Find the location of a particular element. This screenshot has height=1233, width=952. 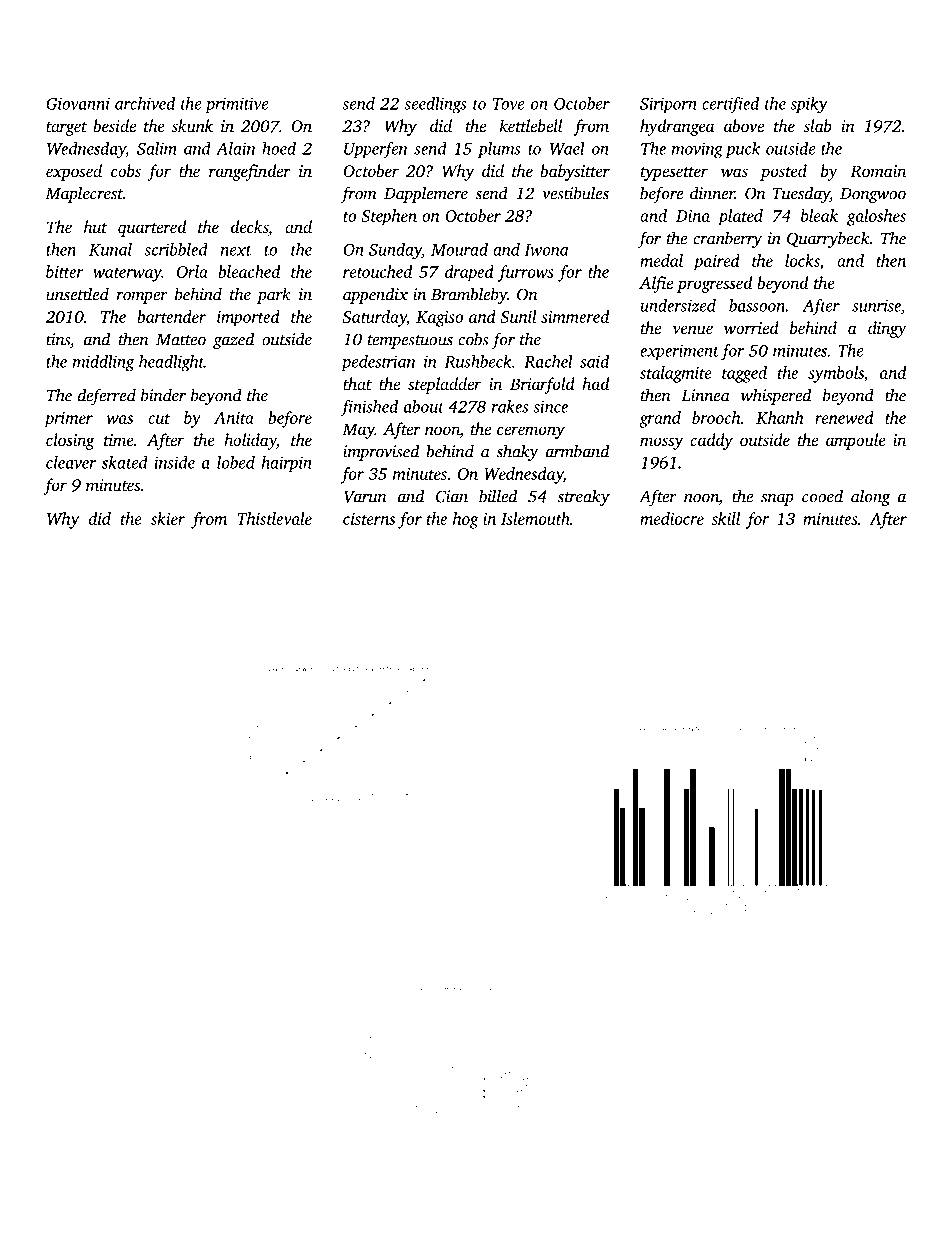

Kagiso is located at coordinates (439, 319).
